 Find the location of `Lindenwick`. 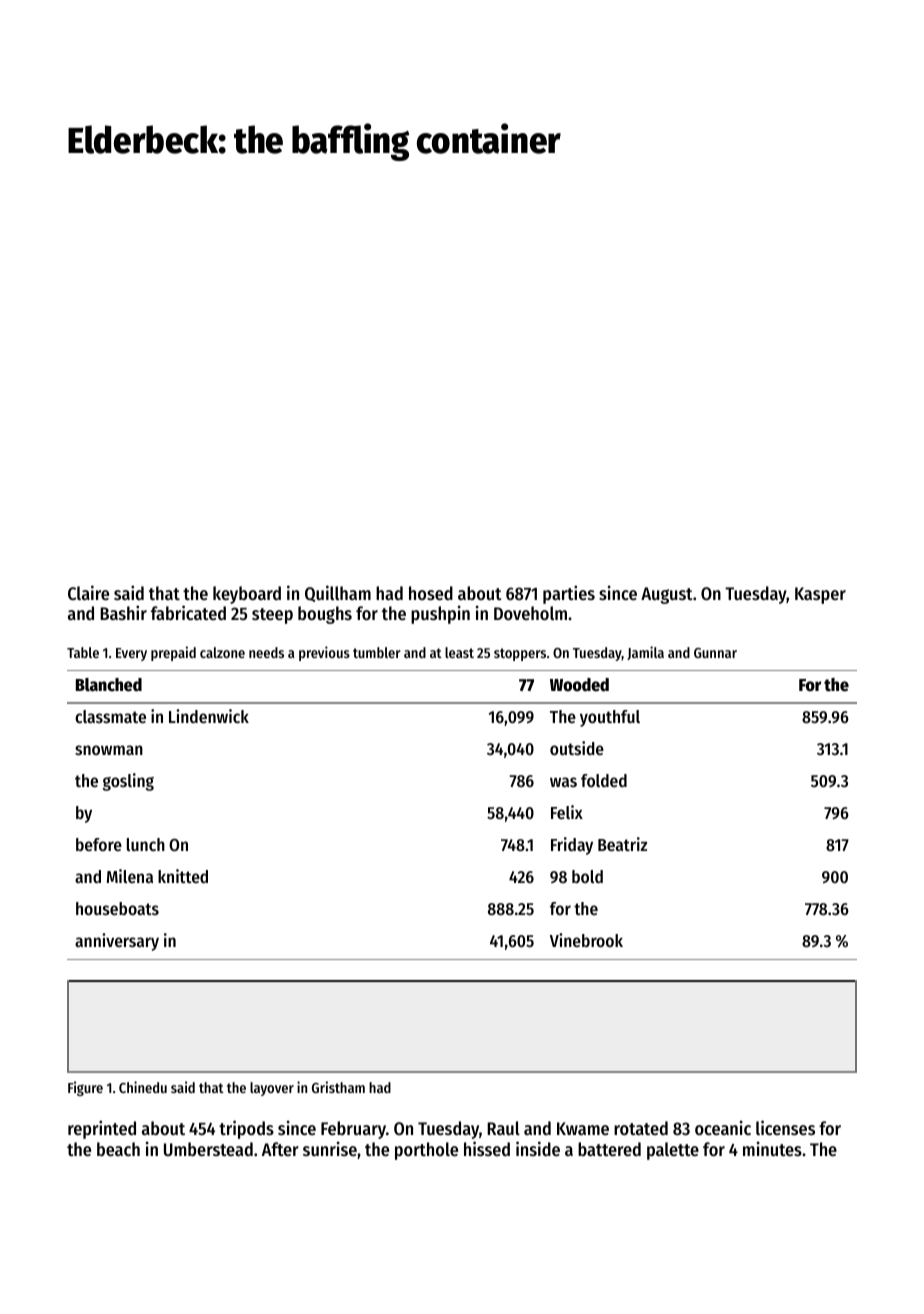

Lindenwick is located at coordinates (209, 716).
